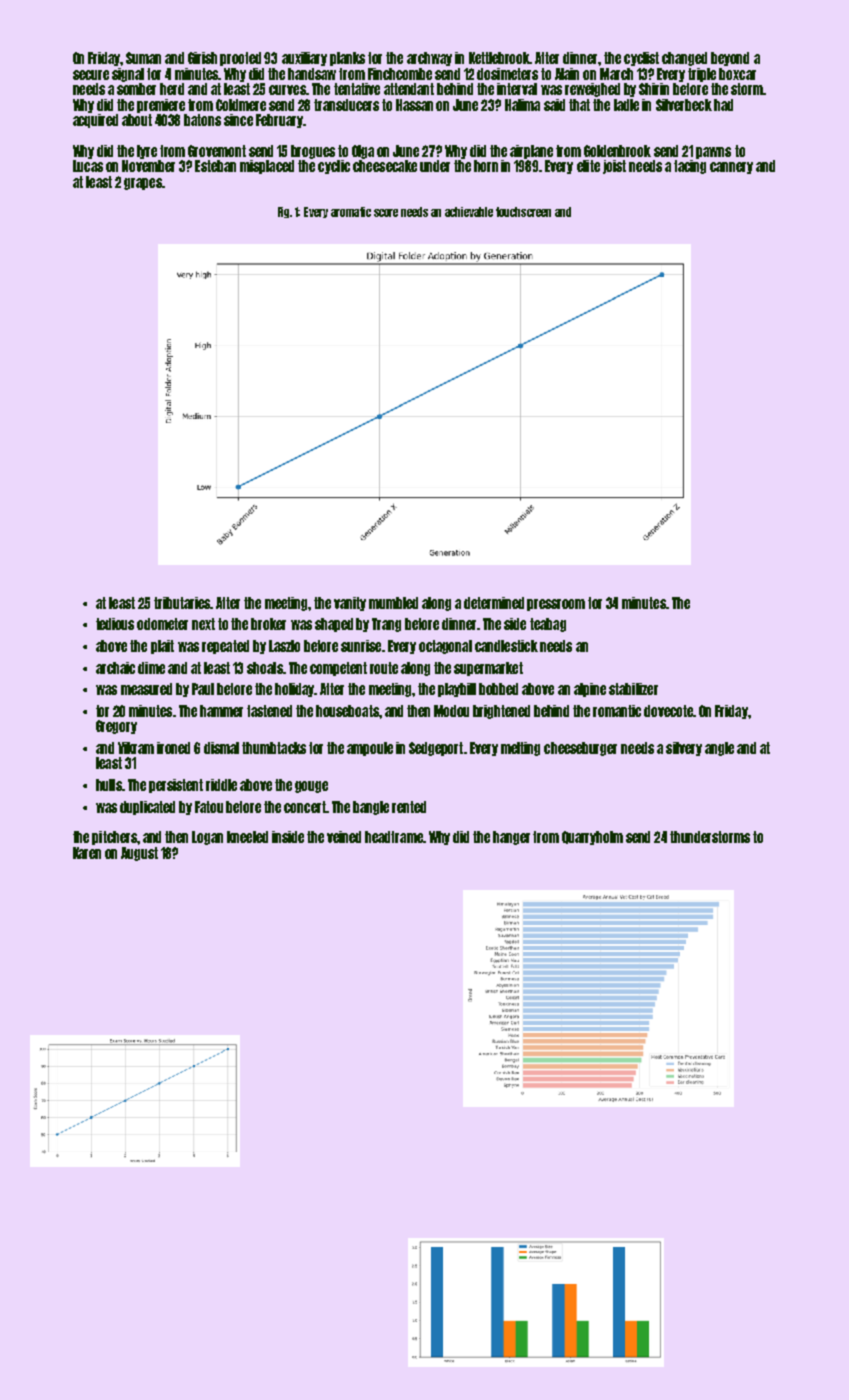 This screenshot has width=849, height=1400. Describe the element at coordinates (351, 212) in the screenshot. I see `aromatic` at that location.
